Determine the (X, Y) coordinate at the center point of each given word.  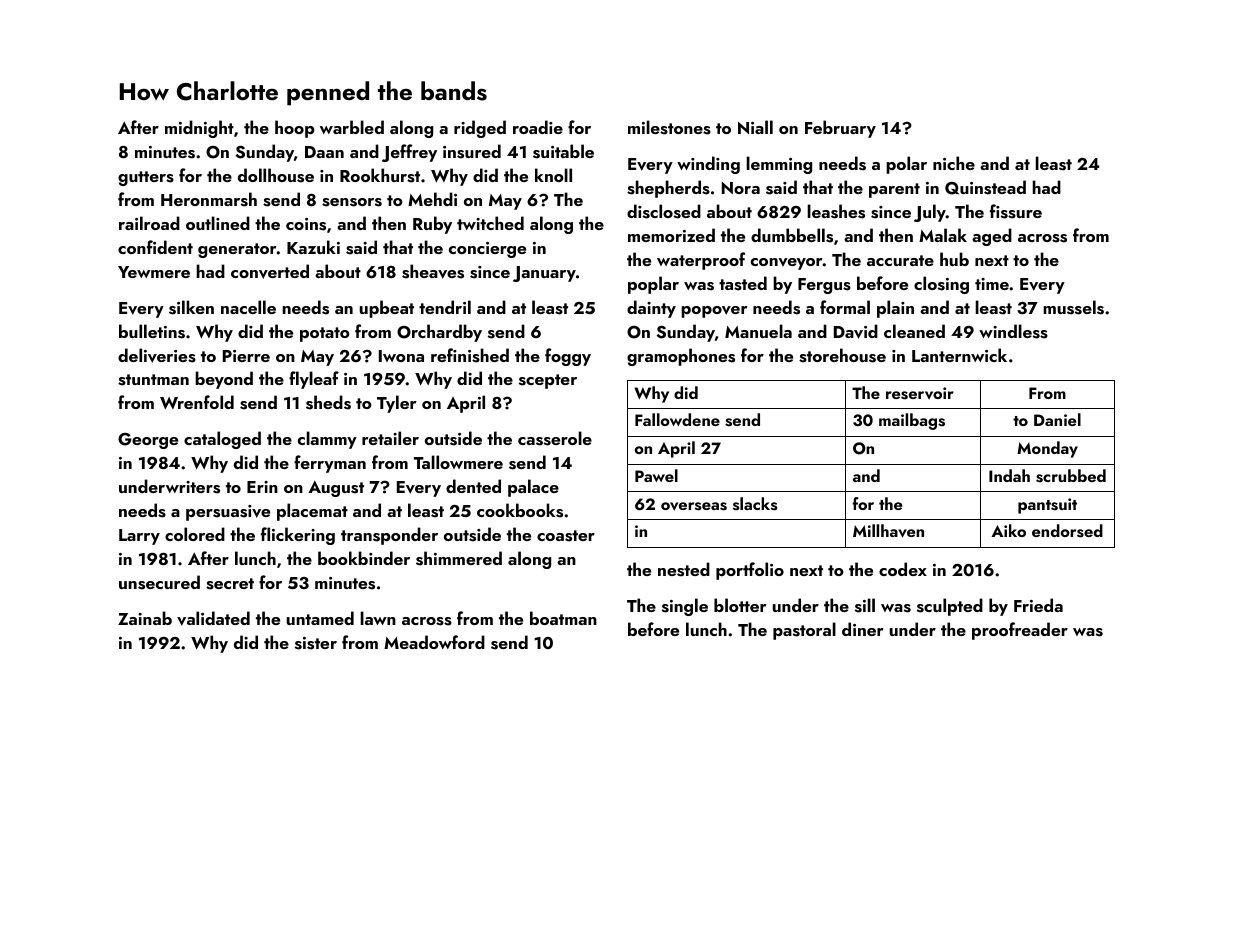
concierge (487, 250)
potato (325, 334)
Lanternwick (959, 355)
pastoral (804, 631)
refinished (470, 355)
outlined (218, 223)
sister (316, 643)
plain (895, 309)
